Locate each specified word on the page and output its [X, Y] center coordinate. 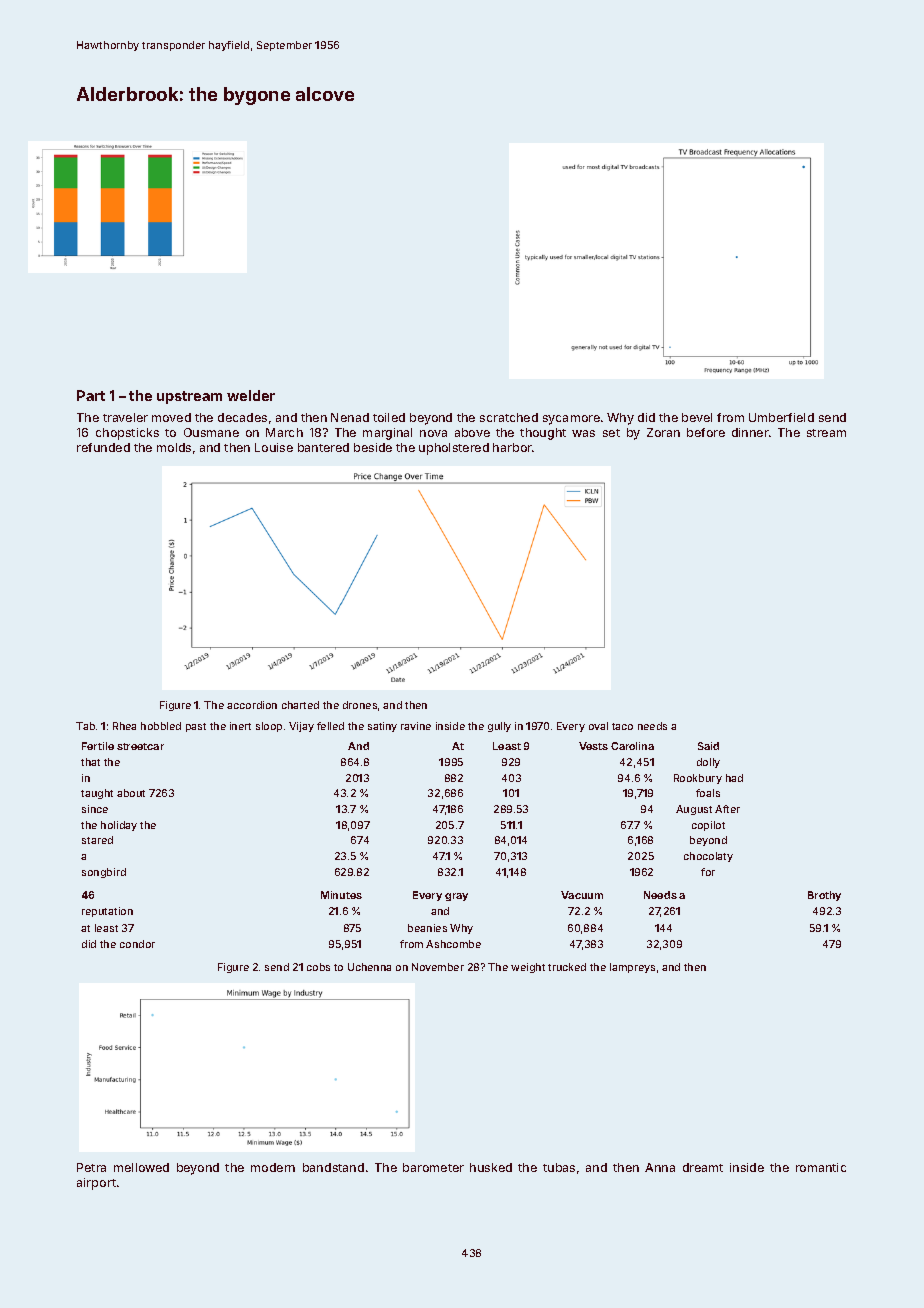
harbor [512, 447]
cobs [318, 967]
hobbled [161, 726]
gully [499, 727]
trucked [567, 967]
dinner [750, 432]
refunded [103, 447]
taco [622, 726]
